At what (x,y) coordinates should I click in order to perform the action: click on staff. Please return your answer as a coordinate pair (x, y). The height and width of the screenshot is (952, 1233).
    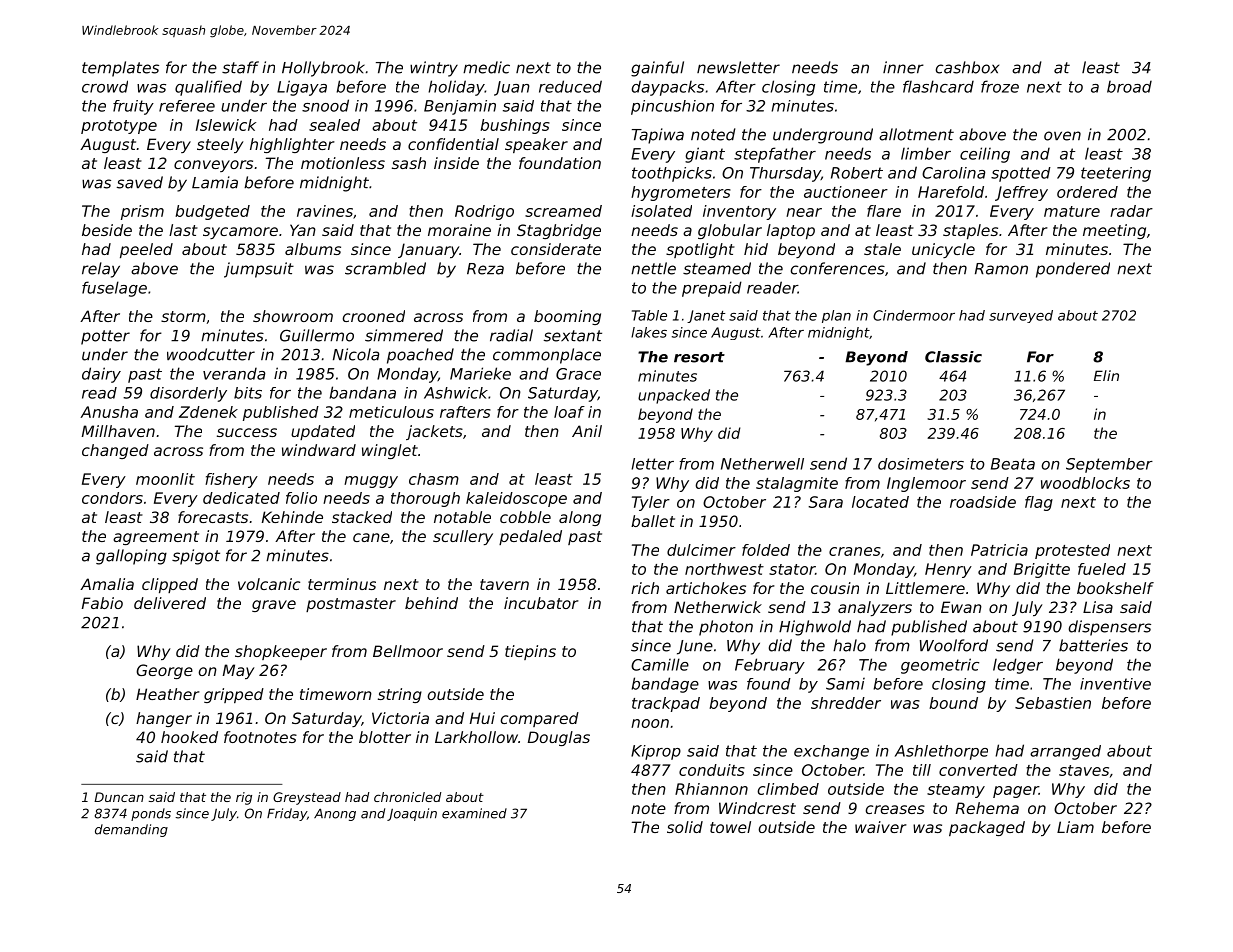
    Looking at the image, I should click on (240, 67).
